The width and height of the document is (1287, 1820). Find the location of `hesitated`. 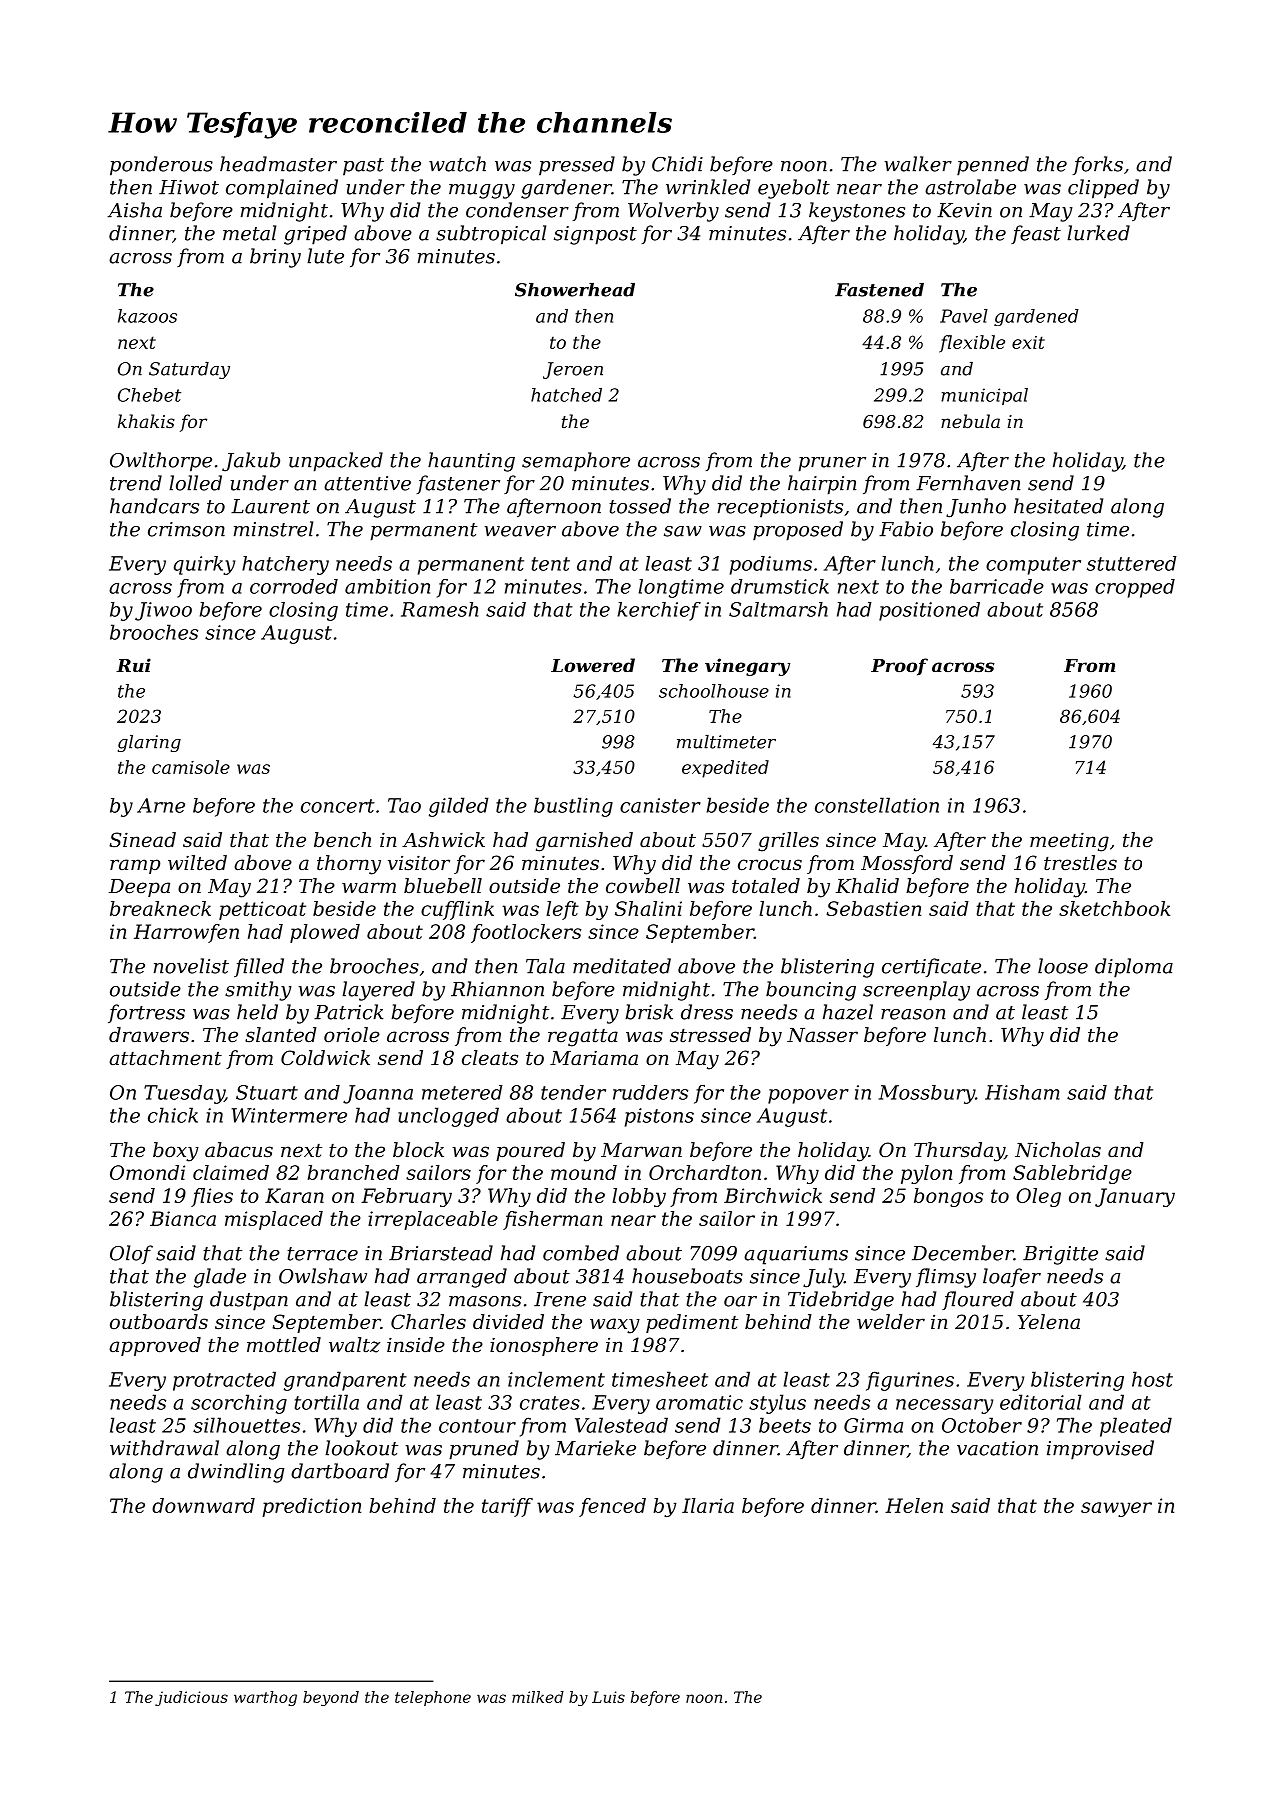

hesitated is located at coordinates (1058, 506).
